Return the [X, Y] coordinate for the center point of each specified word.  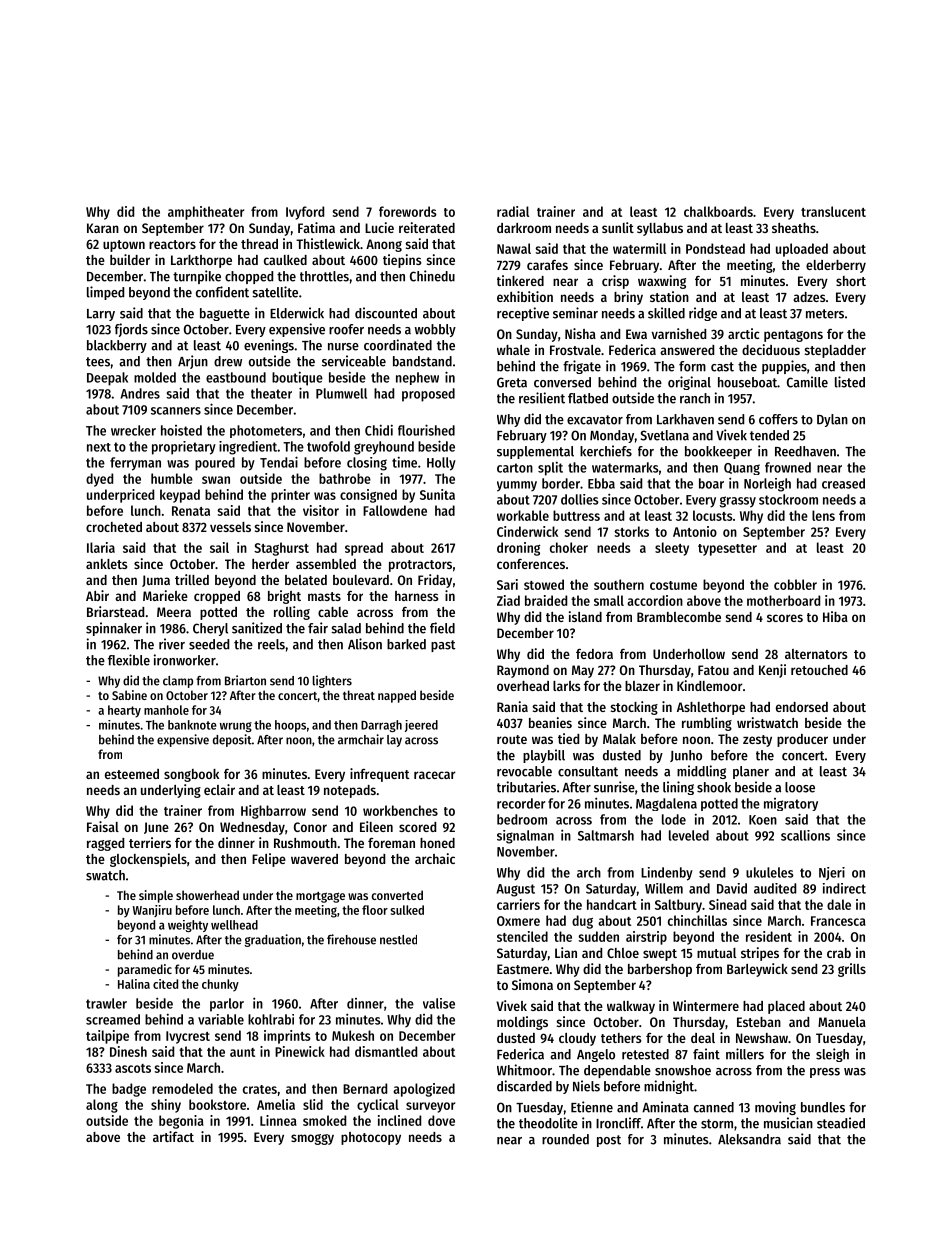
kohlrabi [271, 1019]
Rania [512, 706]
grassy [738, 502]
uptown [124, 246]
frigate [582, 367]
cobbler [795, 584]
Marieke [165, 595]
